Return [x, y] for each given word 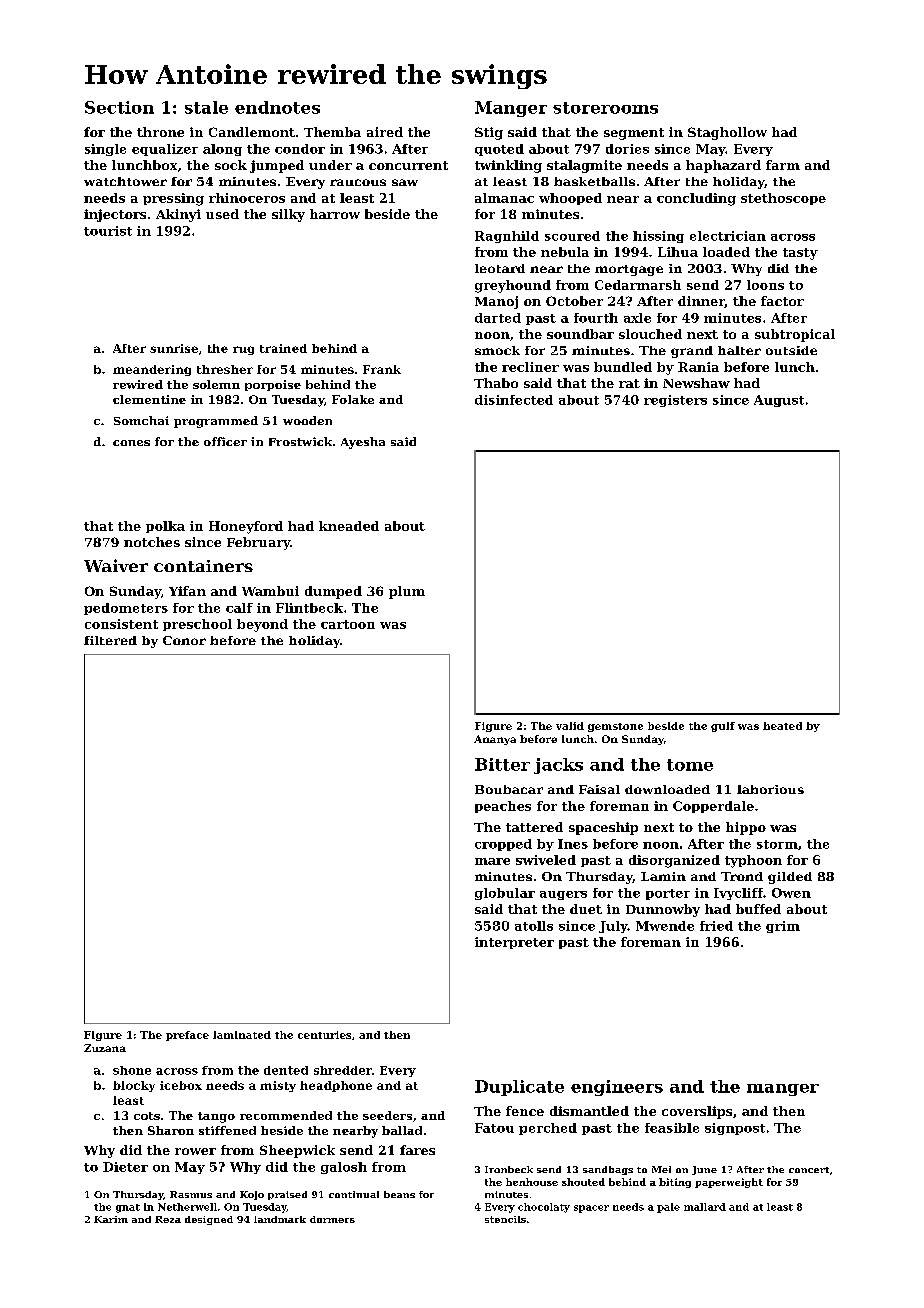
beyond [262, 625]
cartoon [348, 624]
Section [119, 107]
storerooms [605, 108]
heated [782, 726]
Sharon [171, 1130]
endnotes [277, 107]
